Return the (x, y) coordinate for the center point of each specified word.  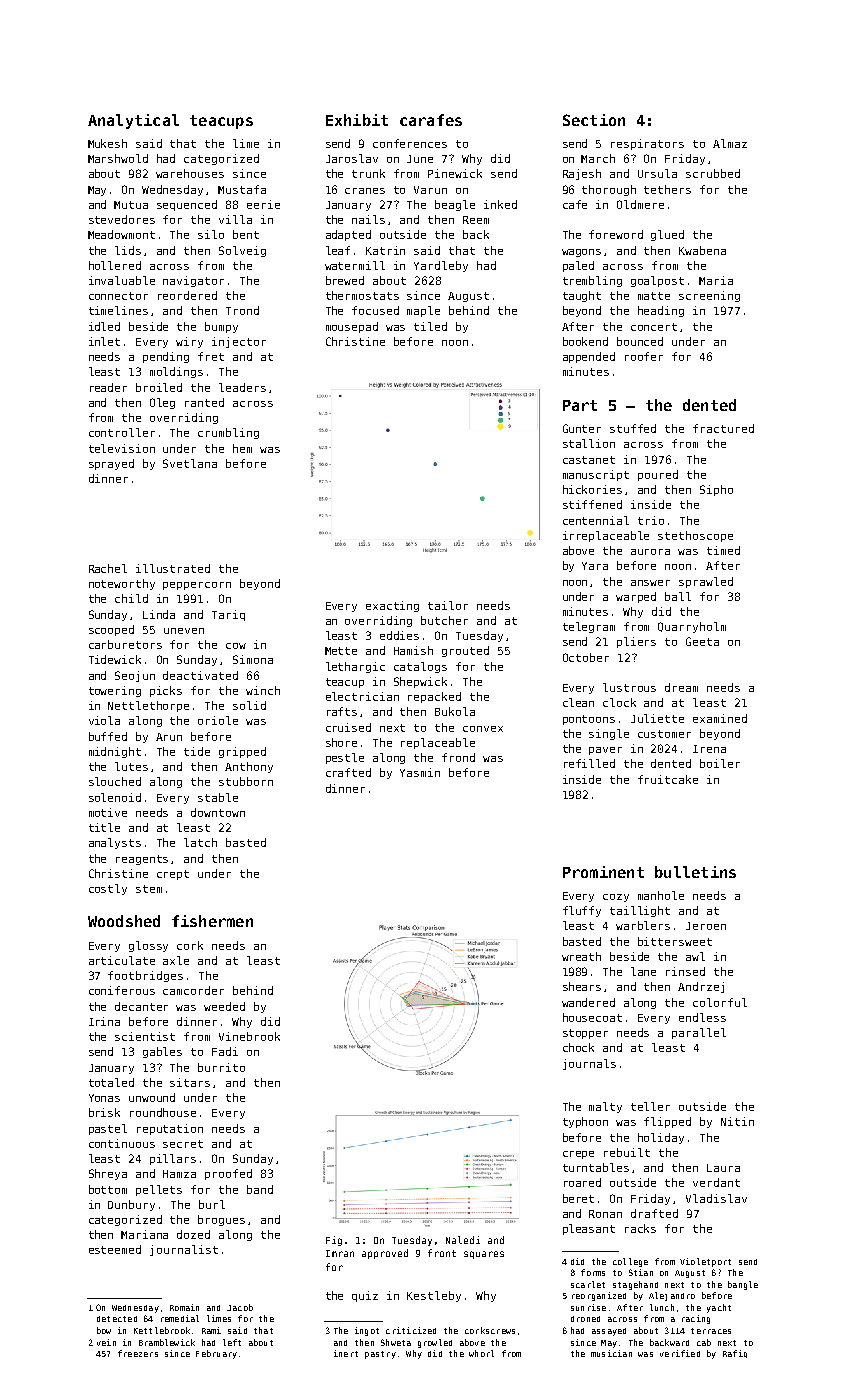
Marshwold (118, 158)
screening (709, 296)
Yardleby (441, 266)
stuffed (633, 428)
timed (723, 550)
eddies (399, 635)
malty (605, 1107)
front (442, 1253)
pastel (108, 1129)
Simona (253, 659)
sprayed (111, 464)
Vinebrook (249, 1036)
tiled (430, 326)
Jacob (240, 1307)
